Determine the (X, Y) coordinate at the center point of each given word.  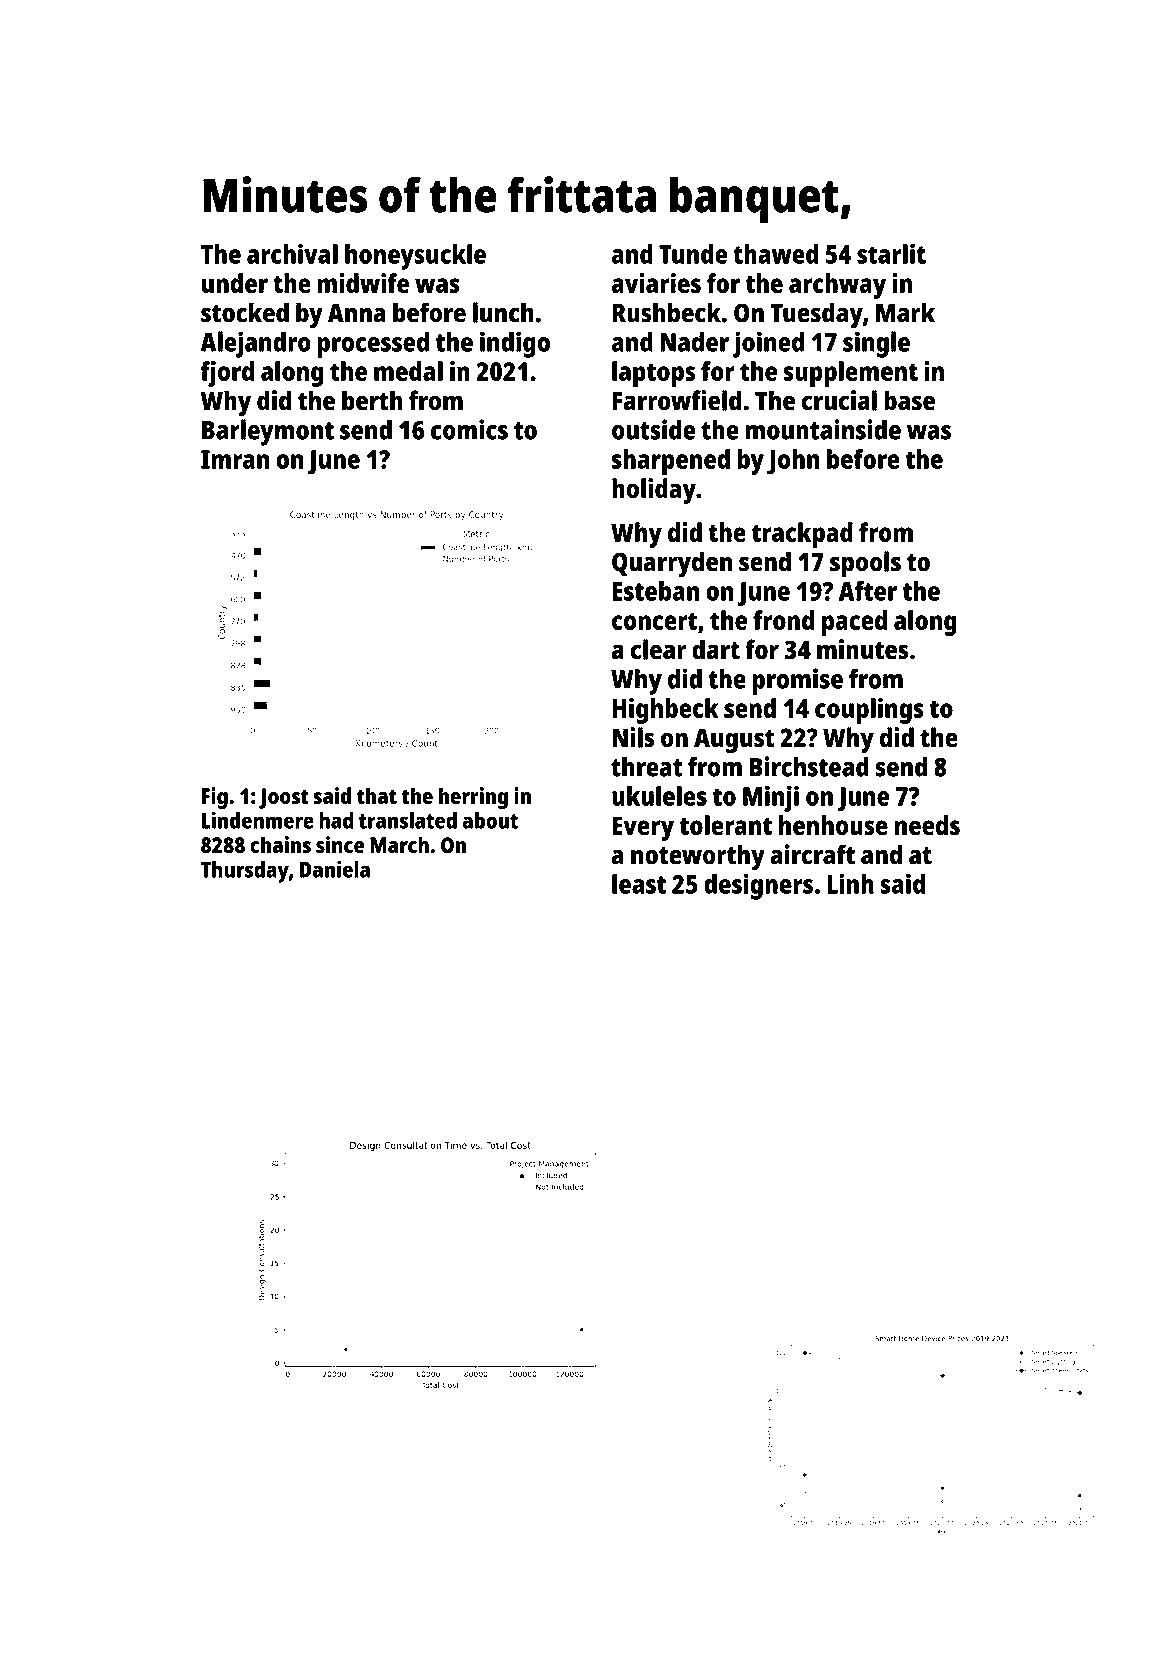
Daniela (335, 869)
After (868, 591)
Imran (235, 459)
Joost (284, 798)
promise (798, 681)
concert (654, 621)
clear (659, 649)
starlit (891, 253)
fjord (227, 374)
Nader (694, 342)
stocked (245, 312)
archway (837, 286)
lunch (503, 312)
